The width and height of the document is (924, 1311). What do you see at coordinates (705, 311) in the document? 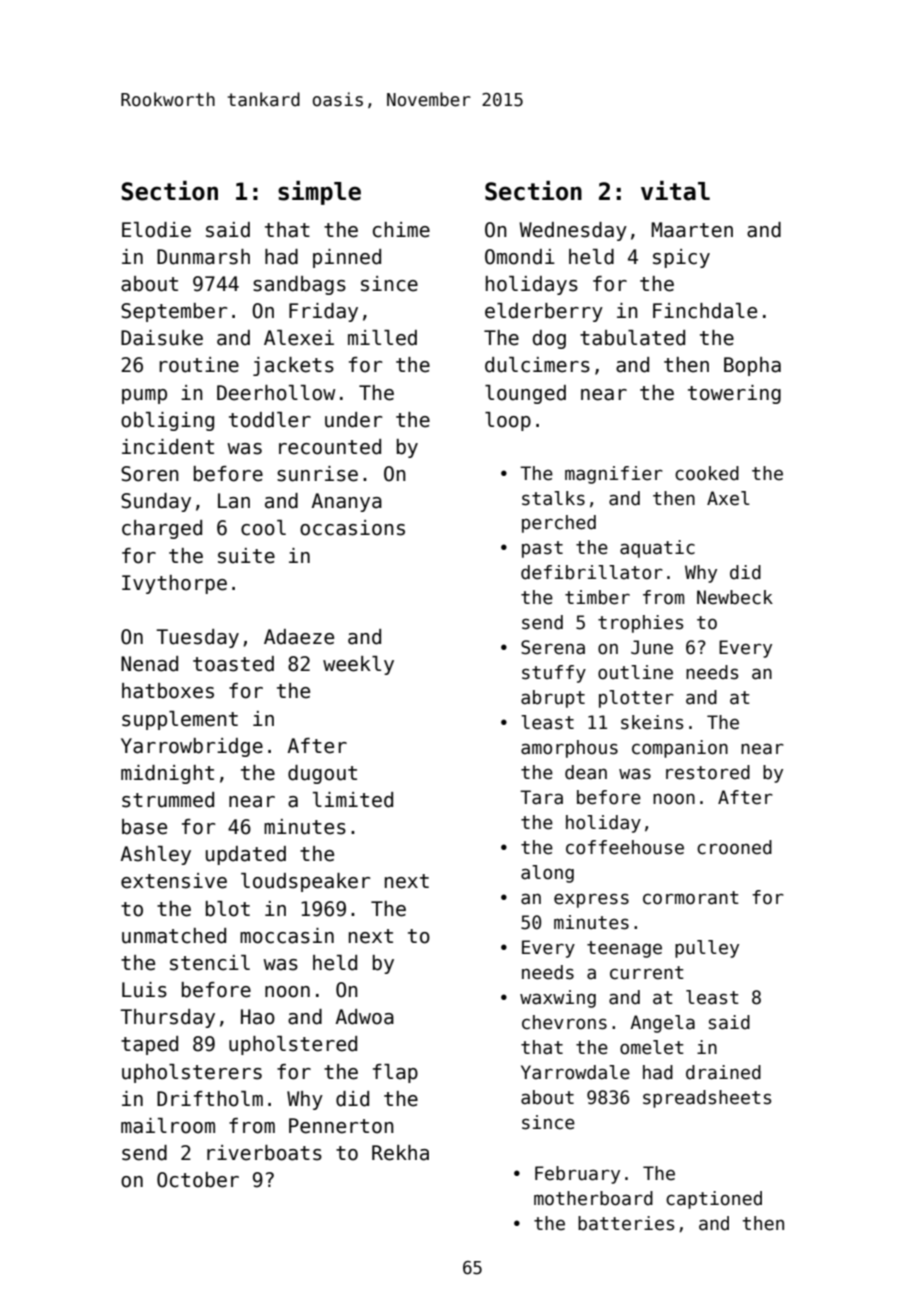
I see `Finchdale` at bounding box center [705, 311].
